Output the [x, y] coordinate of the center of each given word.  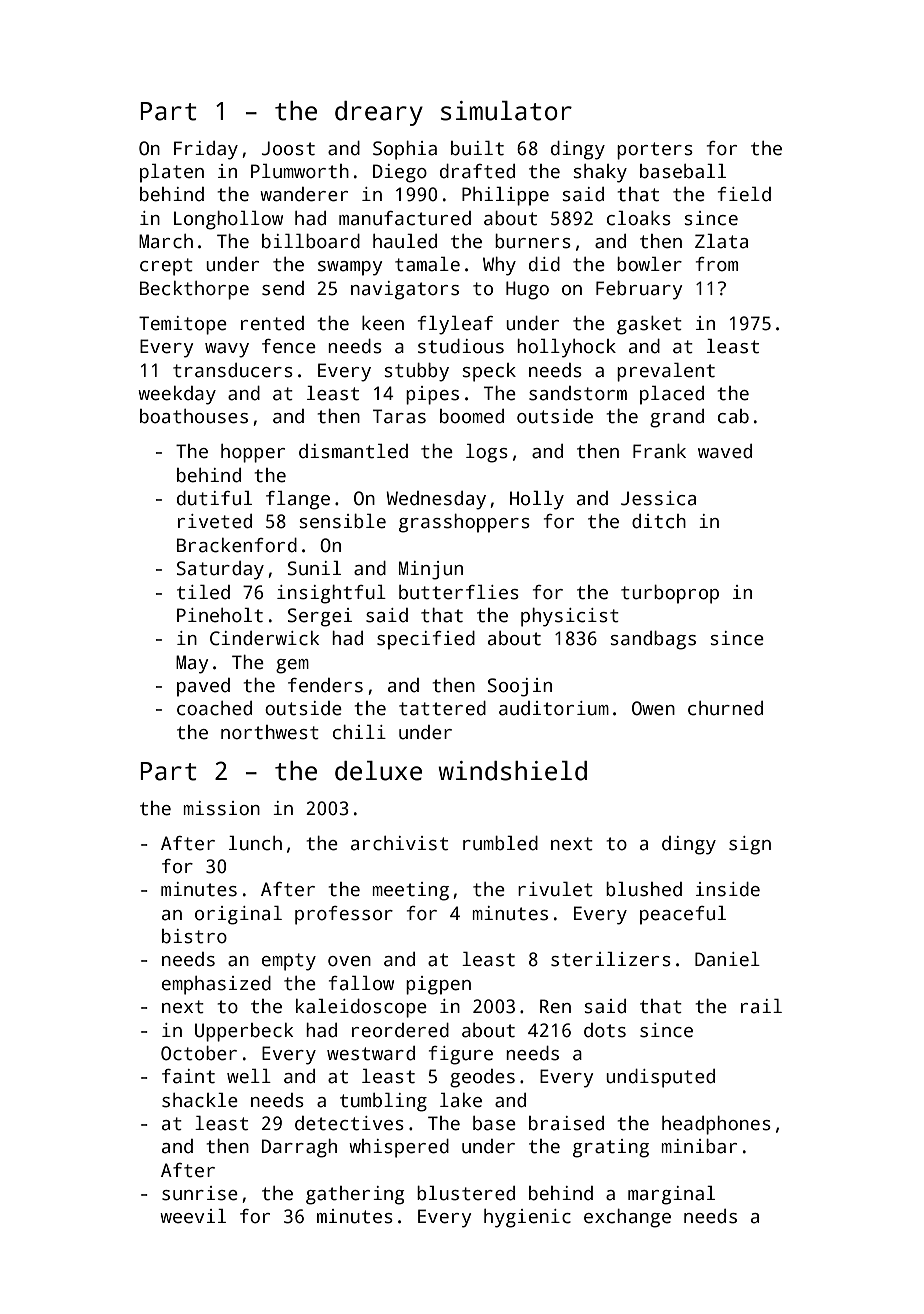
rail [761, 1006]
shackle [200, 1100]
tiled [203, 592]
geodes [482, 1078]
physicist [570, 617]
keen [383, 323]
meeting [410, 891]
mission [221, 808]
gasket [649, 325]
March [166, 241]
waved [725, 451]
